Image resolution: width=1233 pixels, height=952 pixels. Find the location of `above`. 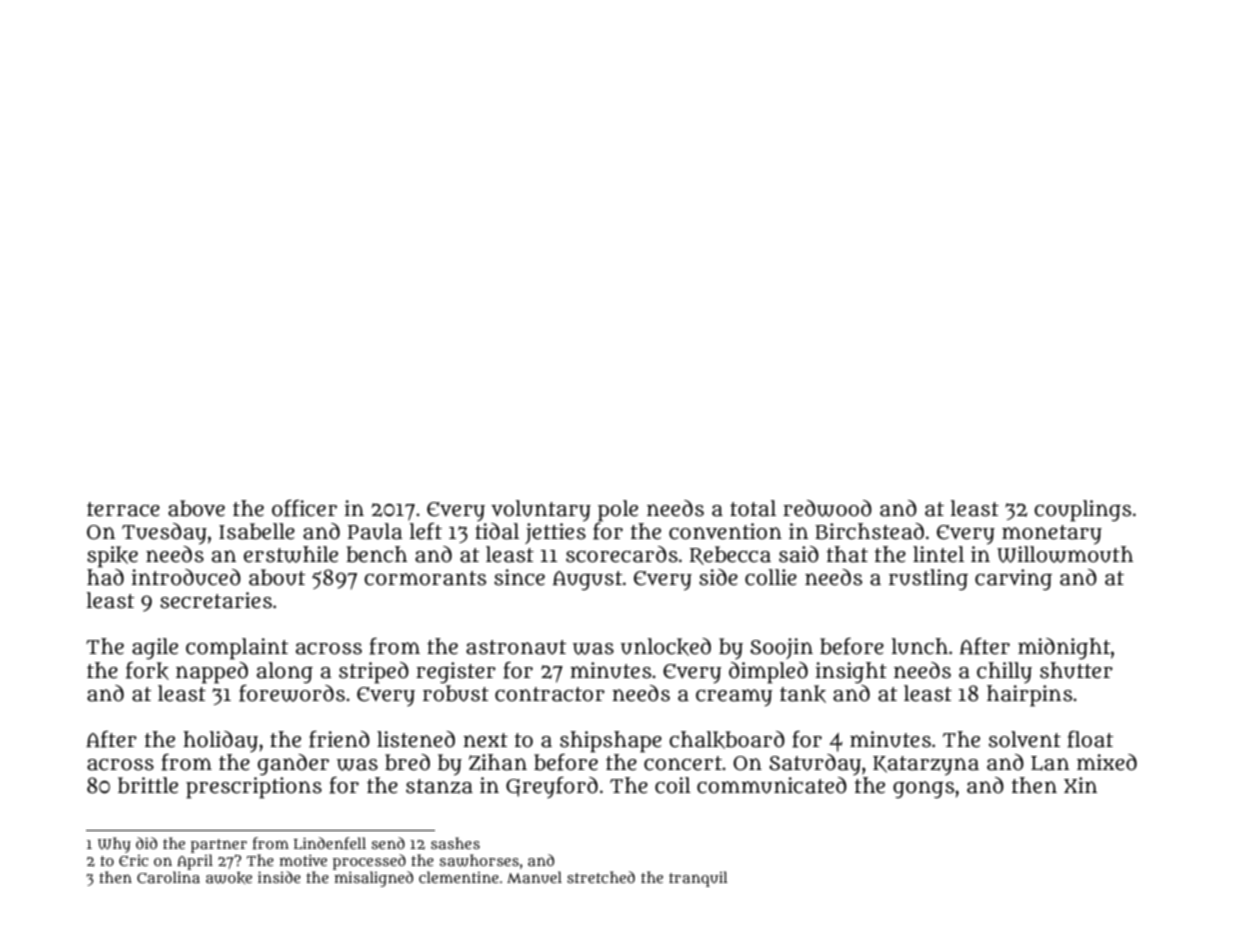

above is located at coordinates (196, 508).
